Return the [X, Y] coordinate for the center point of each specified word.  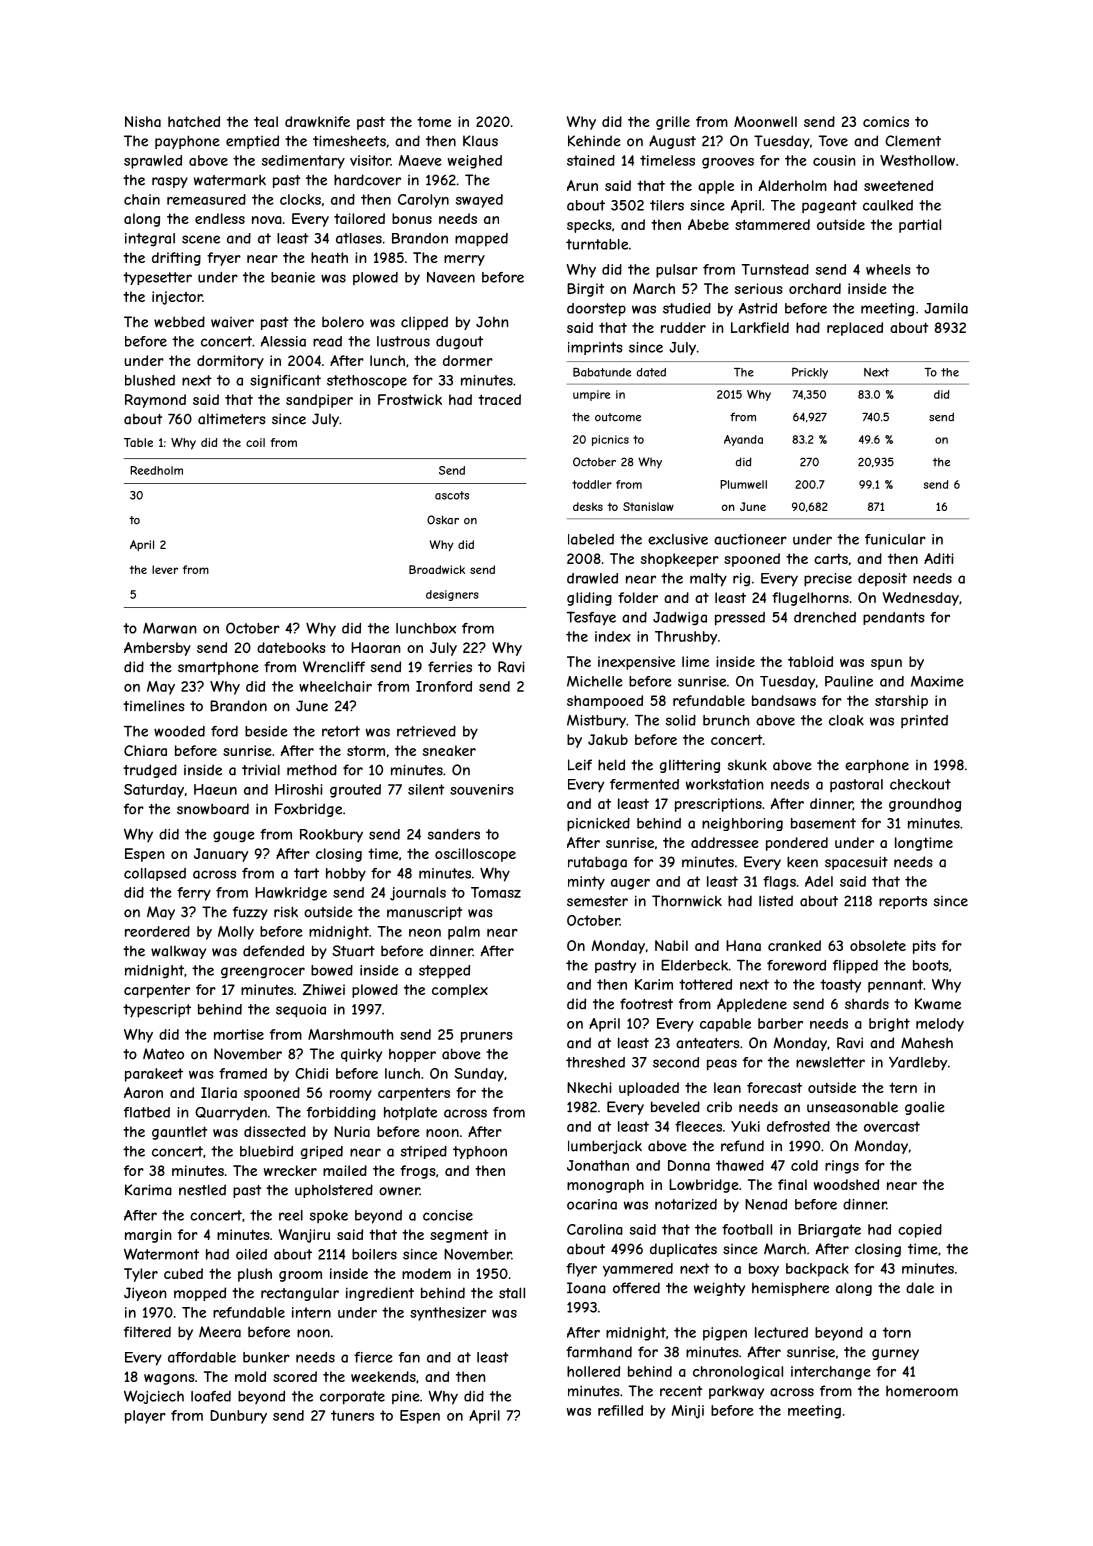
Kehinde [594, 141]
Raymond [155, 401]
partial [920, 226]
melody [940, 1025]
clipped [424, 323]
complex [460, 991]
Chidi [311, 1073]
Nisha [143, 121]
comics [886, 121]
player [145, 1417]
